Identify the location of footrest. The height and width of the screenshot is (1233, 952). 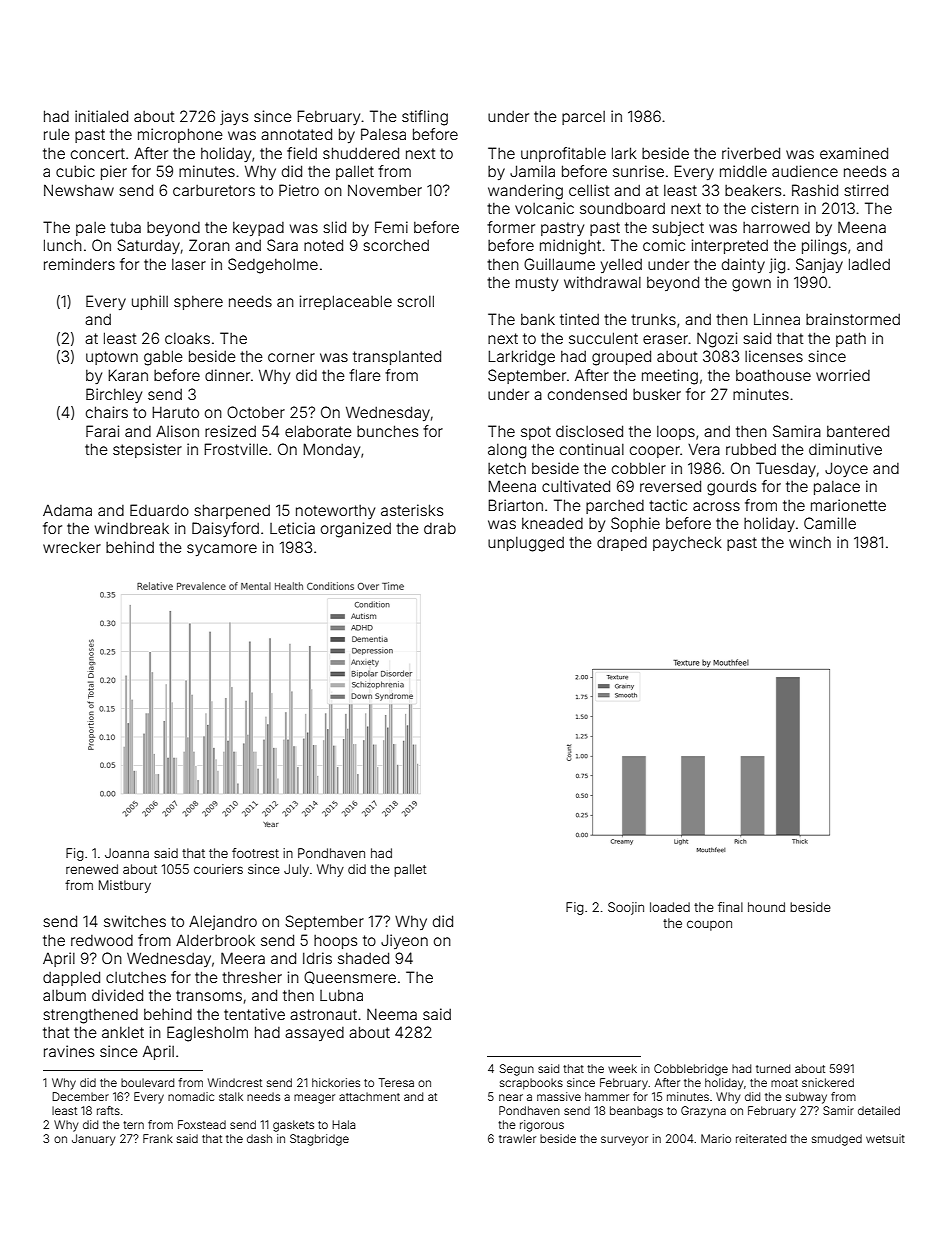
(255, 853).
